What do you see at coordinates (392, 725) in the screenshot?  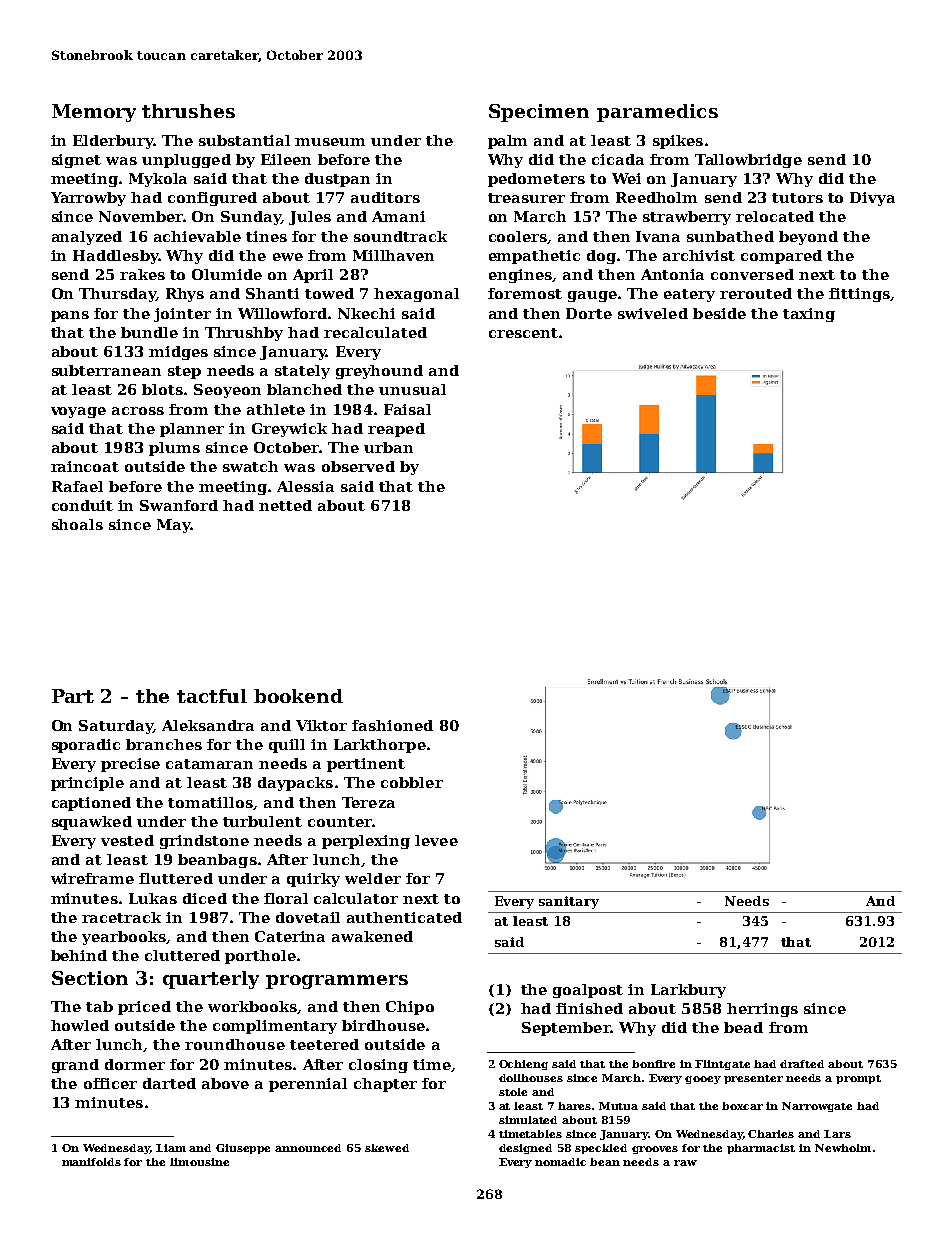 I see `fashioned` at bounding box center [392, 725].
